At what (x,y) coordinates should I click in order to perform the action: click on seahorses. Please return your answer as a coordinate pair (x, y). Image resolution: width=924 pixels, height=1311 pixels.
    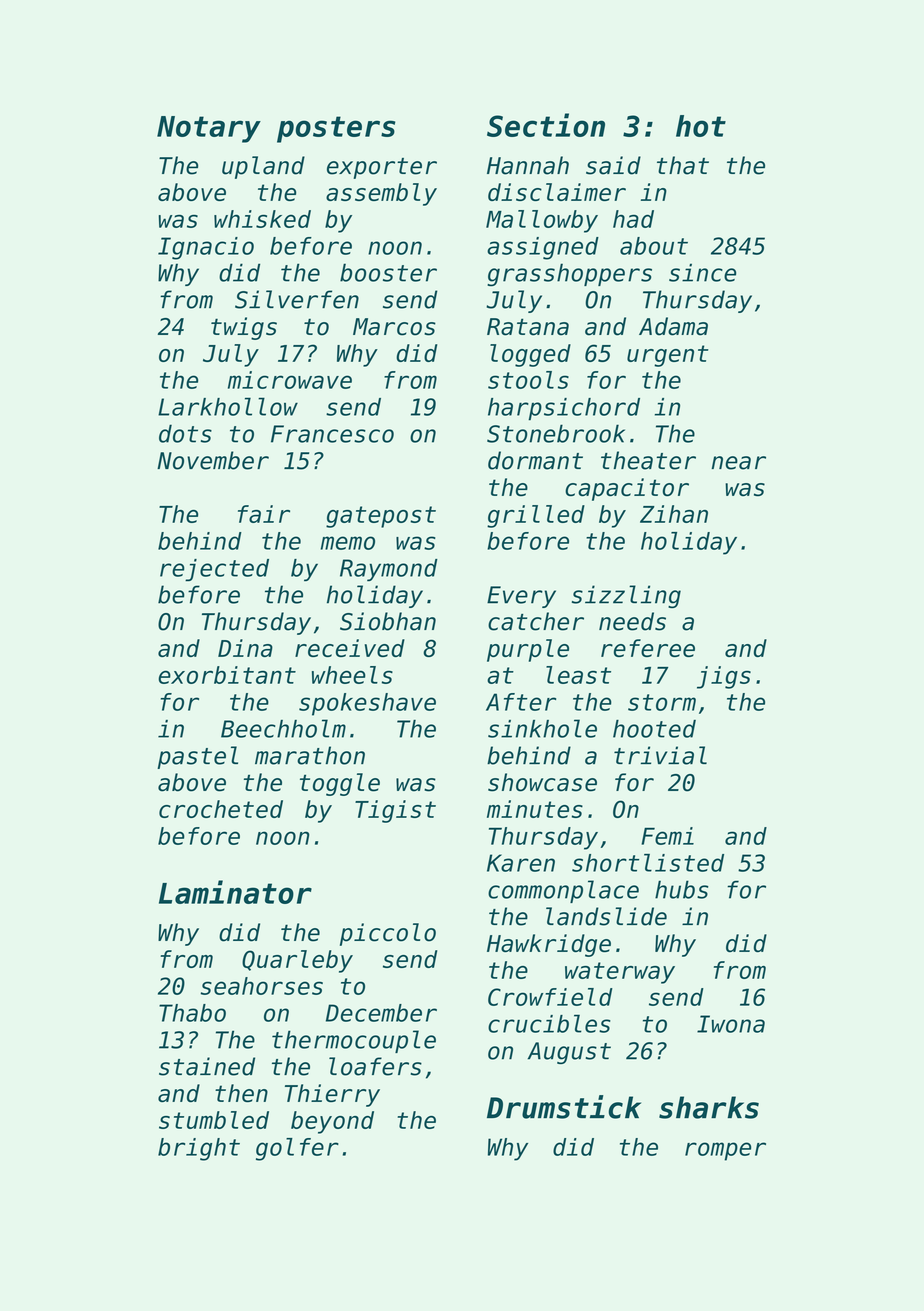
    Looking at the image, I should click on (262, 986).
